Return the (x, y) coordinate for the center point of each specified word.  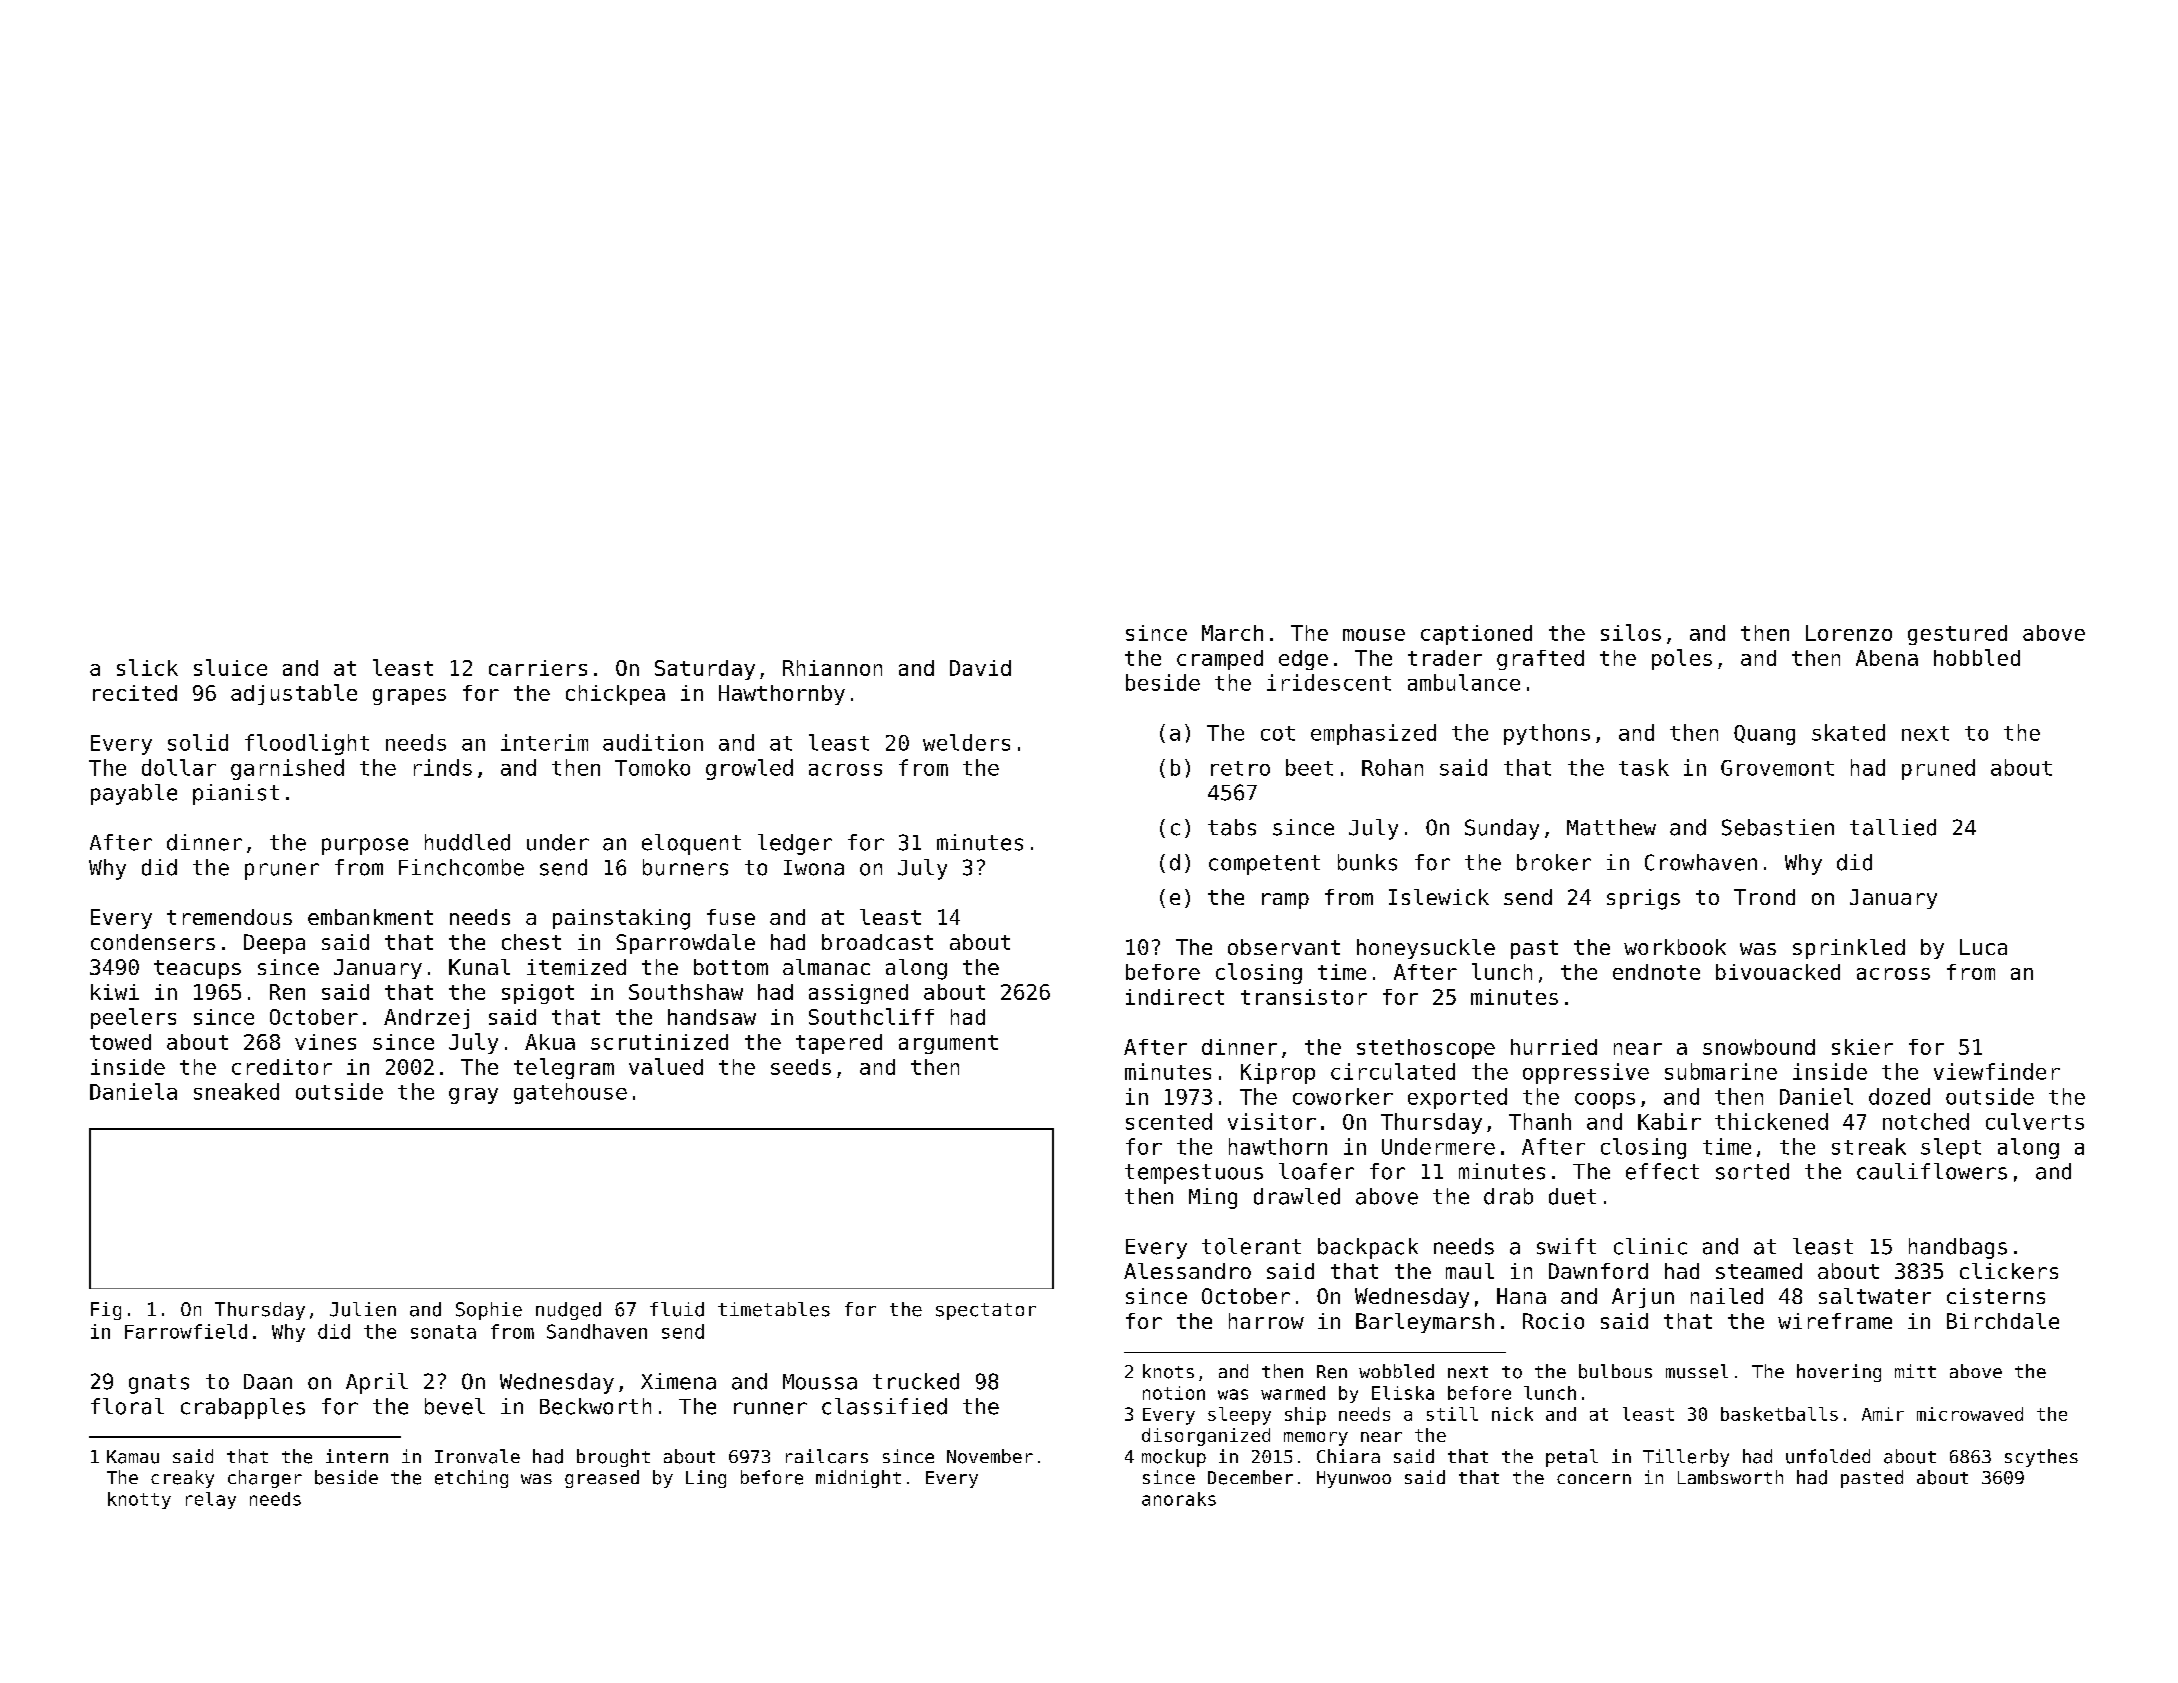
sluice (230, 667)
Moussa (820, 1382)
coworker (1343, 1096)
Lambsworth (1730, 1477)
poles (1682, 659)
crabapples (243, 1408)
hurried (1554, 1047)
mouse (1374, 635)
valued (666, 1066)
